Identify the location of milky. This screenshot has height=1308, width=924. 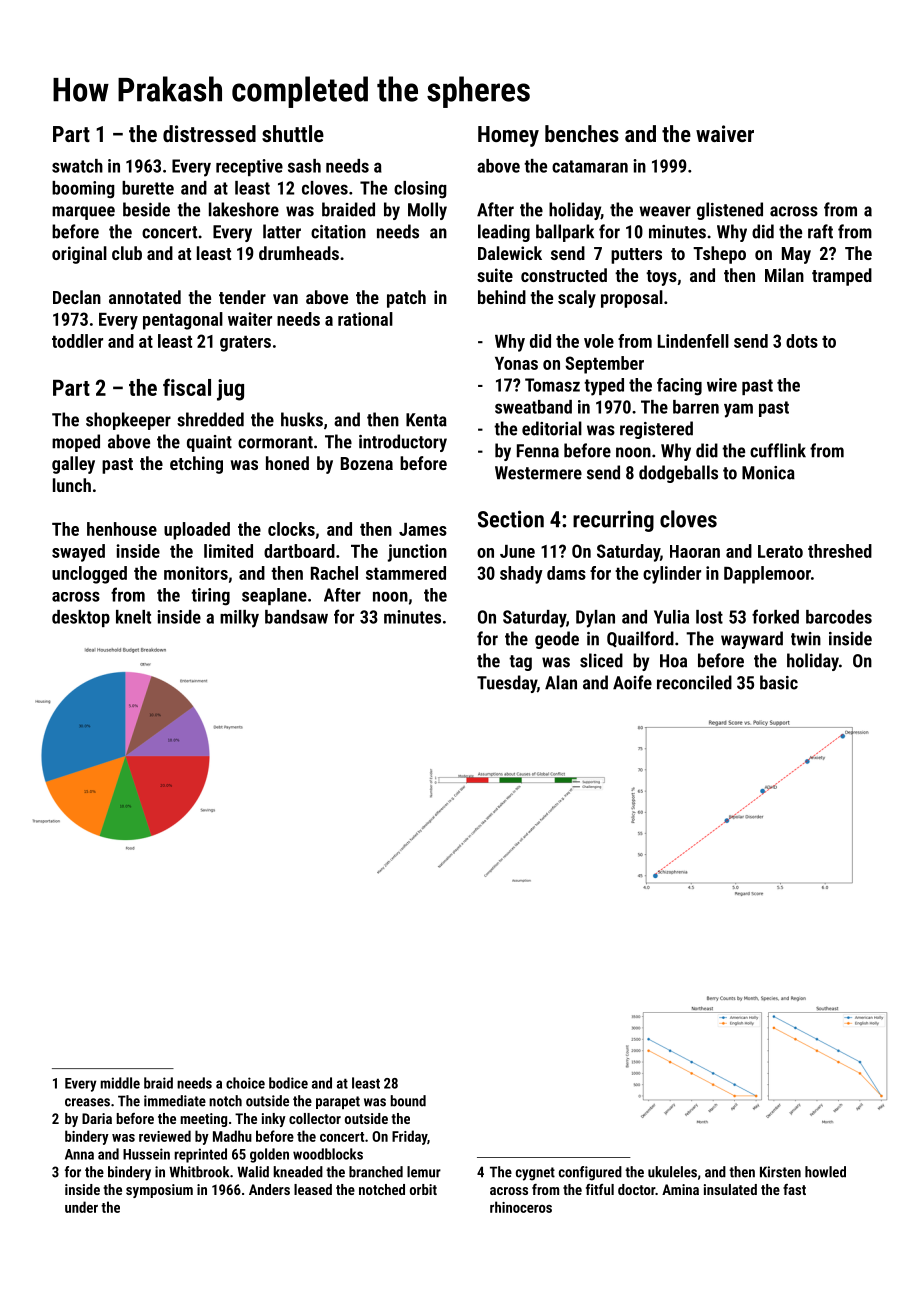
(239, 619).
